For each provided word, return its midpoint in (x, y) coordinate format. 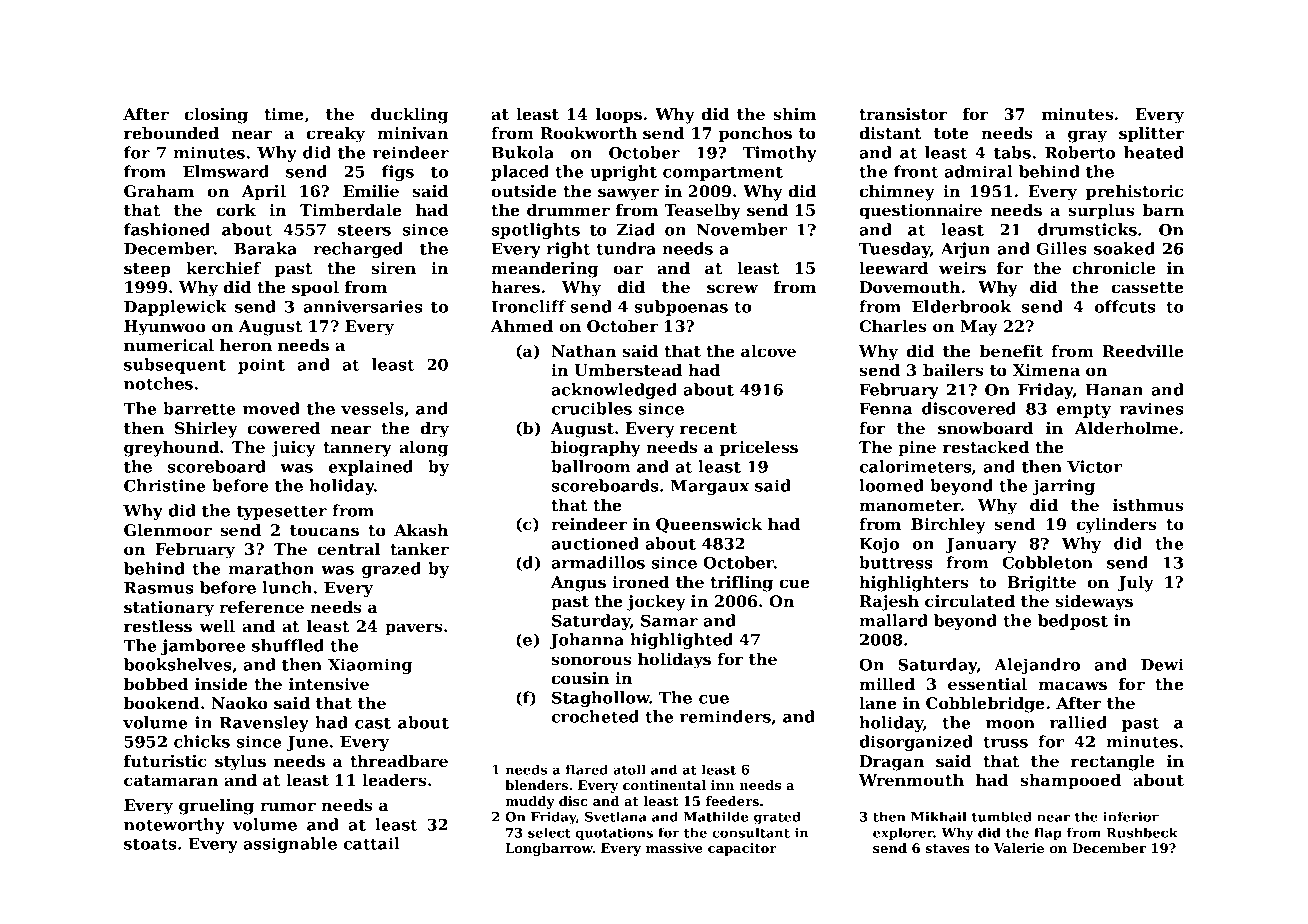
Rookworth (589, 133)
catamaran (171, 780)
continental (664, 785)
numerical (169, 345)
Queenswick (709, 525)
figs (398, 173)
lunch (287, 587)
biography (596, 449)
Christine (165, 485)
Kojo (879, 545)
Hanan (1114, 390)
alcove (768, 351)
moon (1010, 724)
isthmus (1148, 505)
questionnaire (920, 212)
